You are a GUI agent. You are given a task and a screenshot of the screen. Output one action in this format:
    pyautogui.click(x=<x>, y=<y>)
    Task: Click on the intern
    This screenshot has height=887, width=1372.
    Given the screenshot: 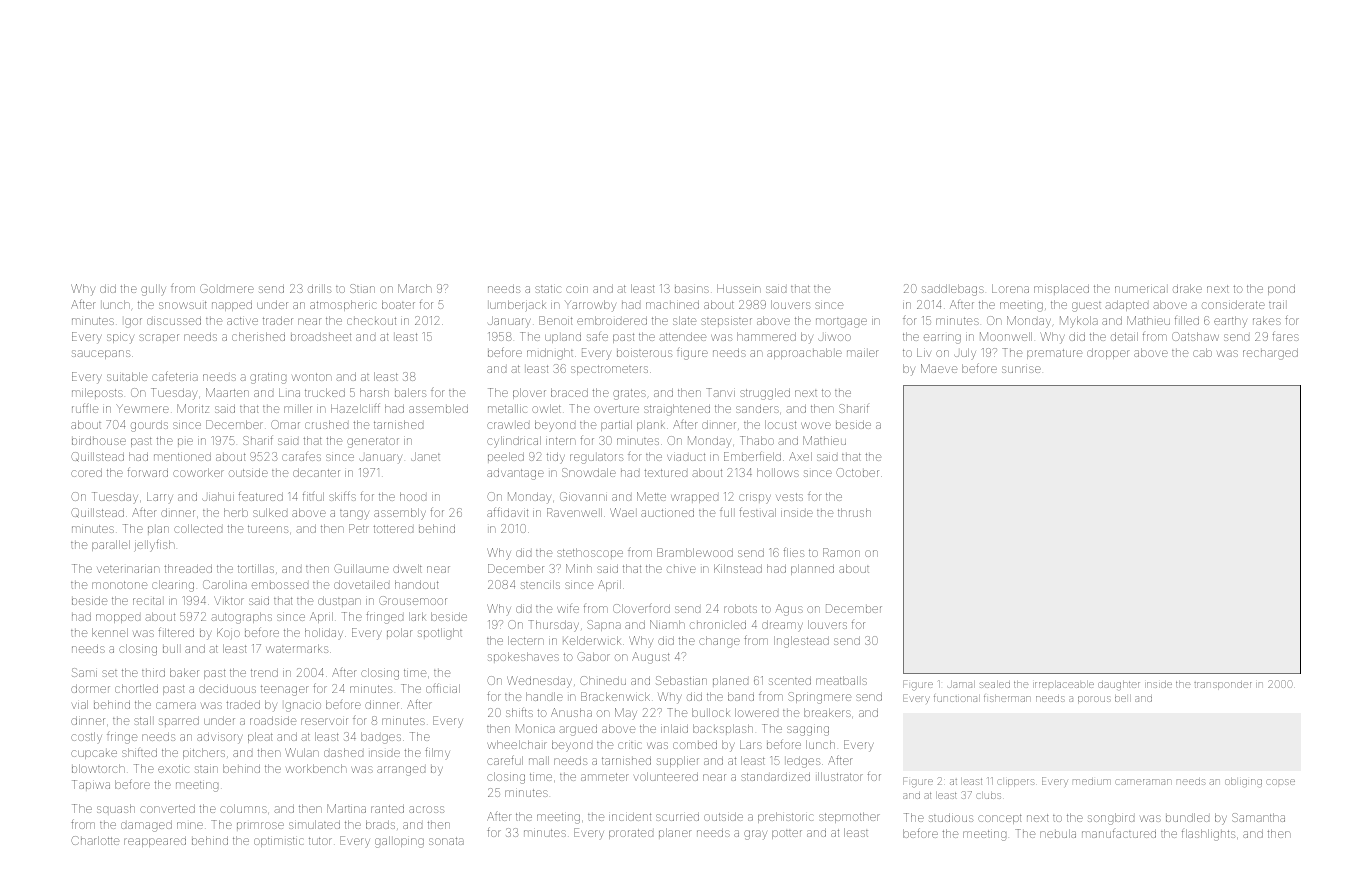 What is the action you would take?
    pyautogui.click(x=561, y=441)
